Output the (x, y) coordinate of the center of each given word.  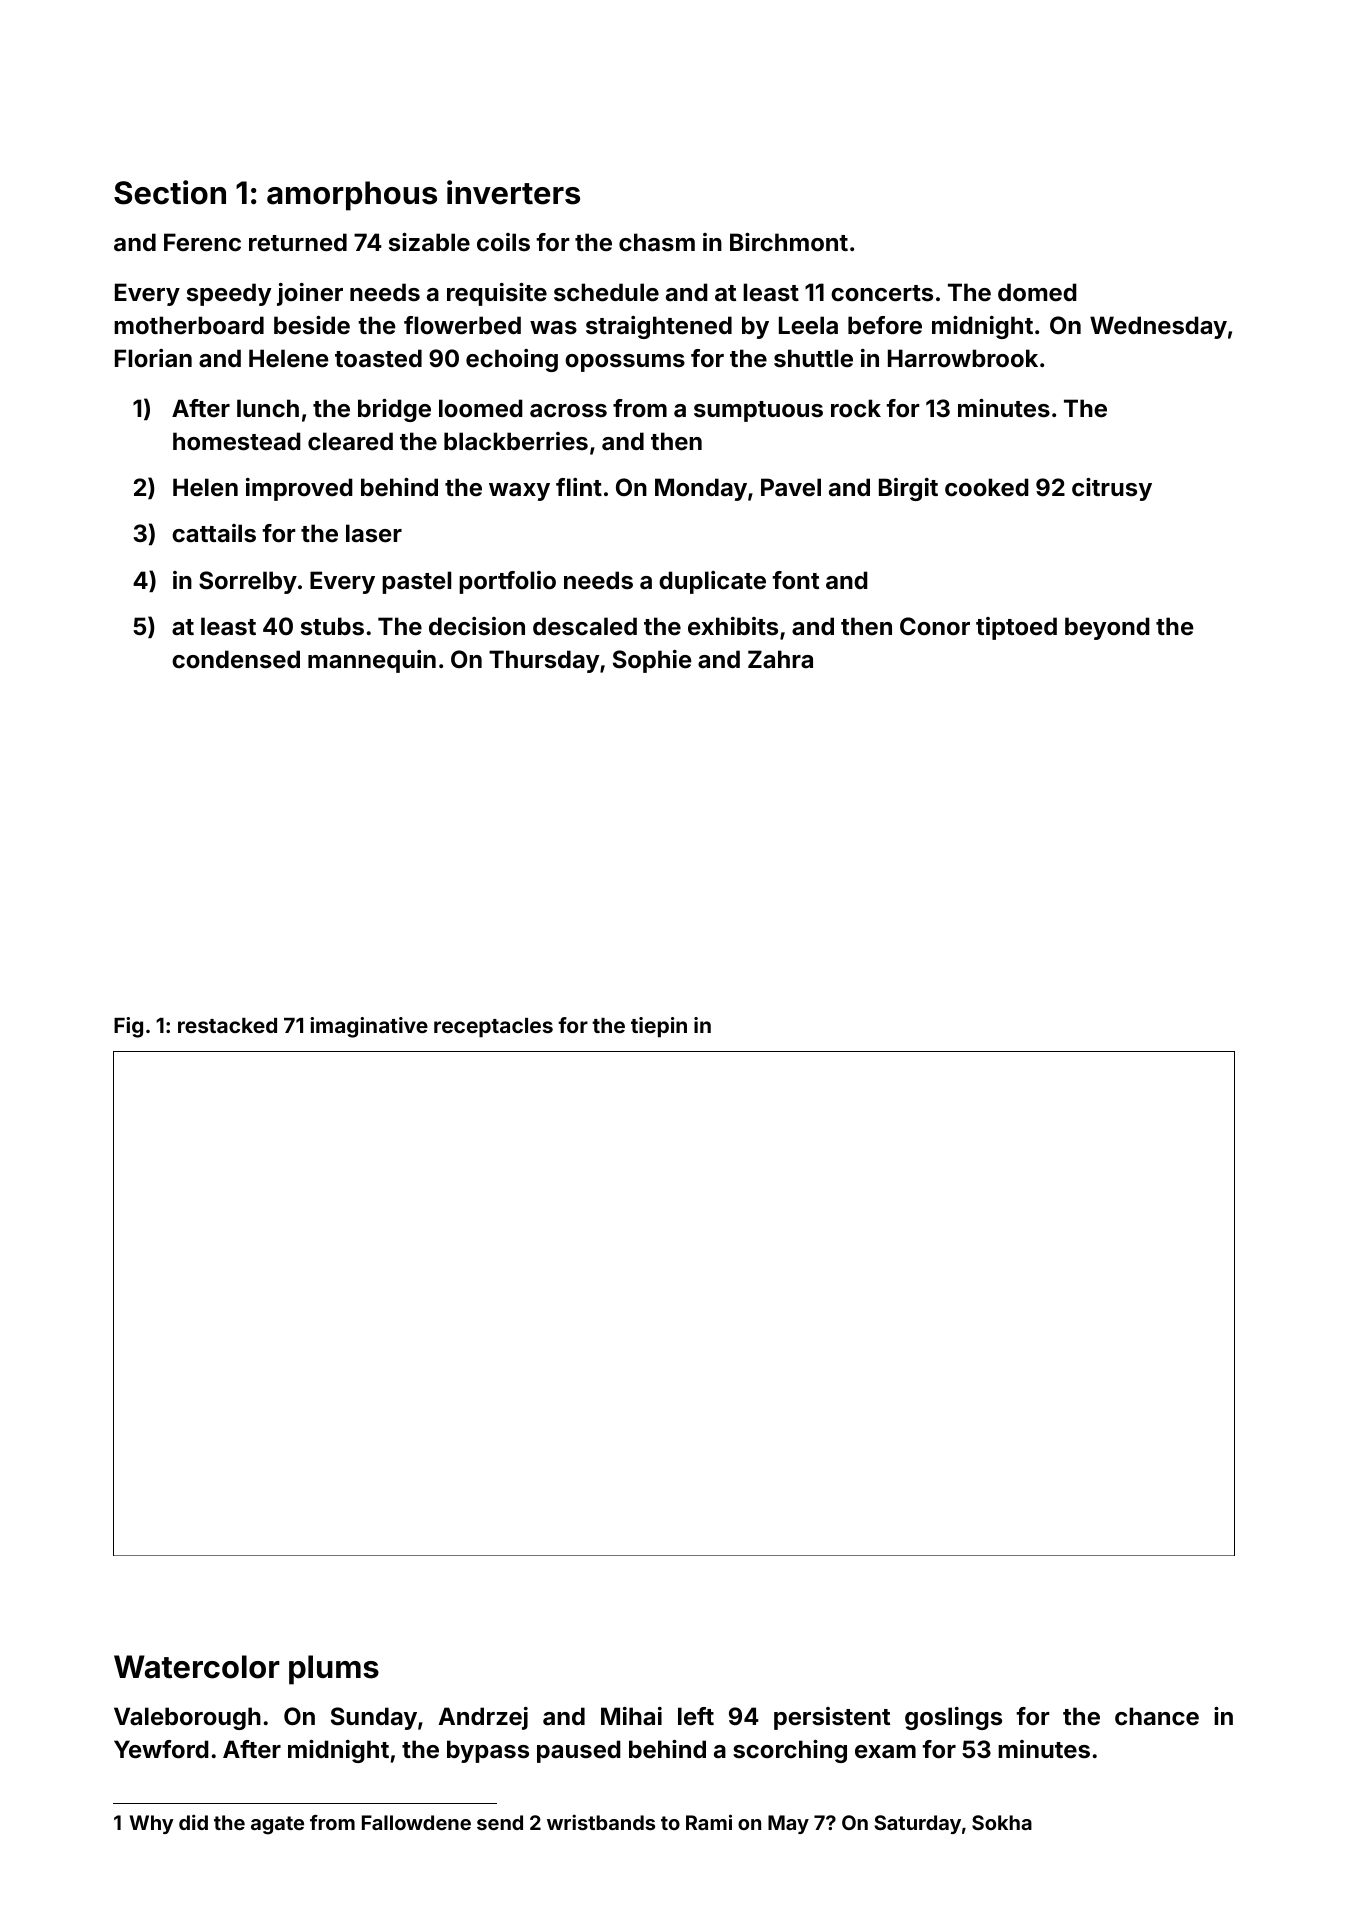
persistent (832, 1718)
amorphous (352, 196)
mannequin (372, 661)
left (696, 1716)
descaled (585, 626)
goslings (953, 1718)
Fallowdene (416, 1822)
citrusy (1112, 489)
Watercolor (197, 1667)
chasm (657, 242)
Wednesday (1158, 327)
